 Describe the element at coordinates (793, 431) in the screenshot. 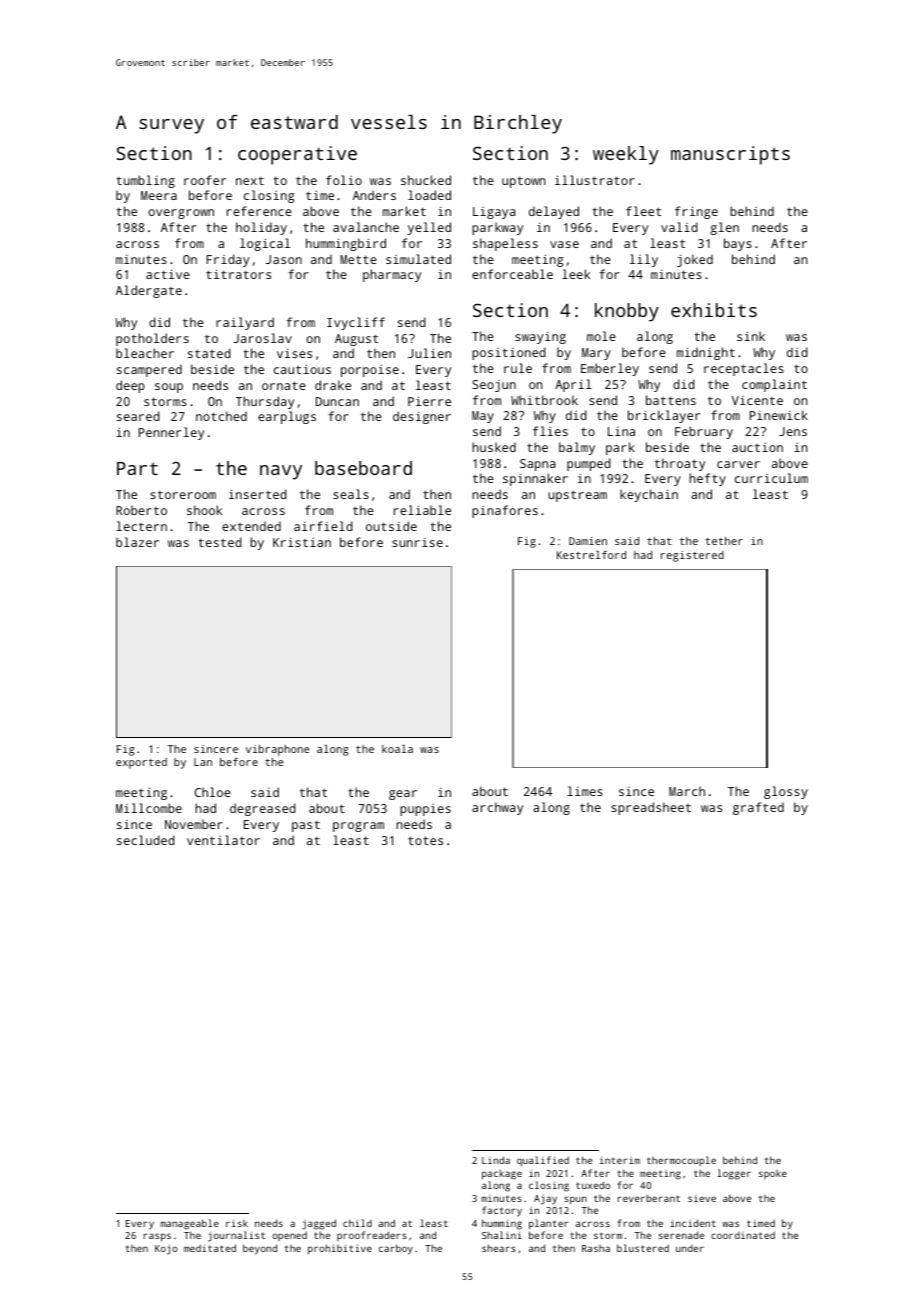

I see `Jens` at that location.
